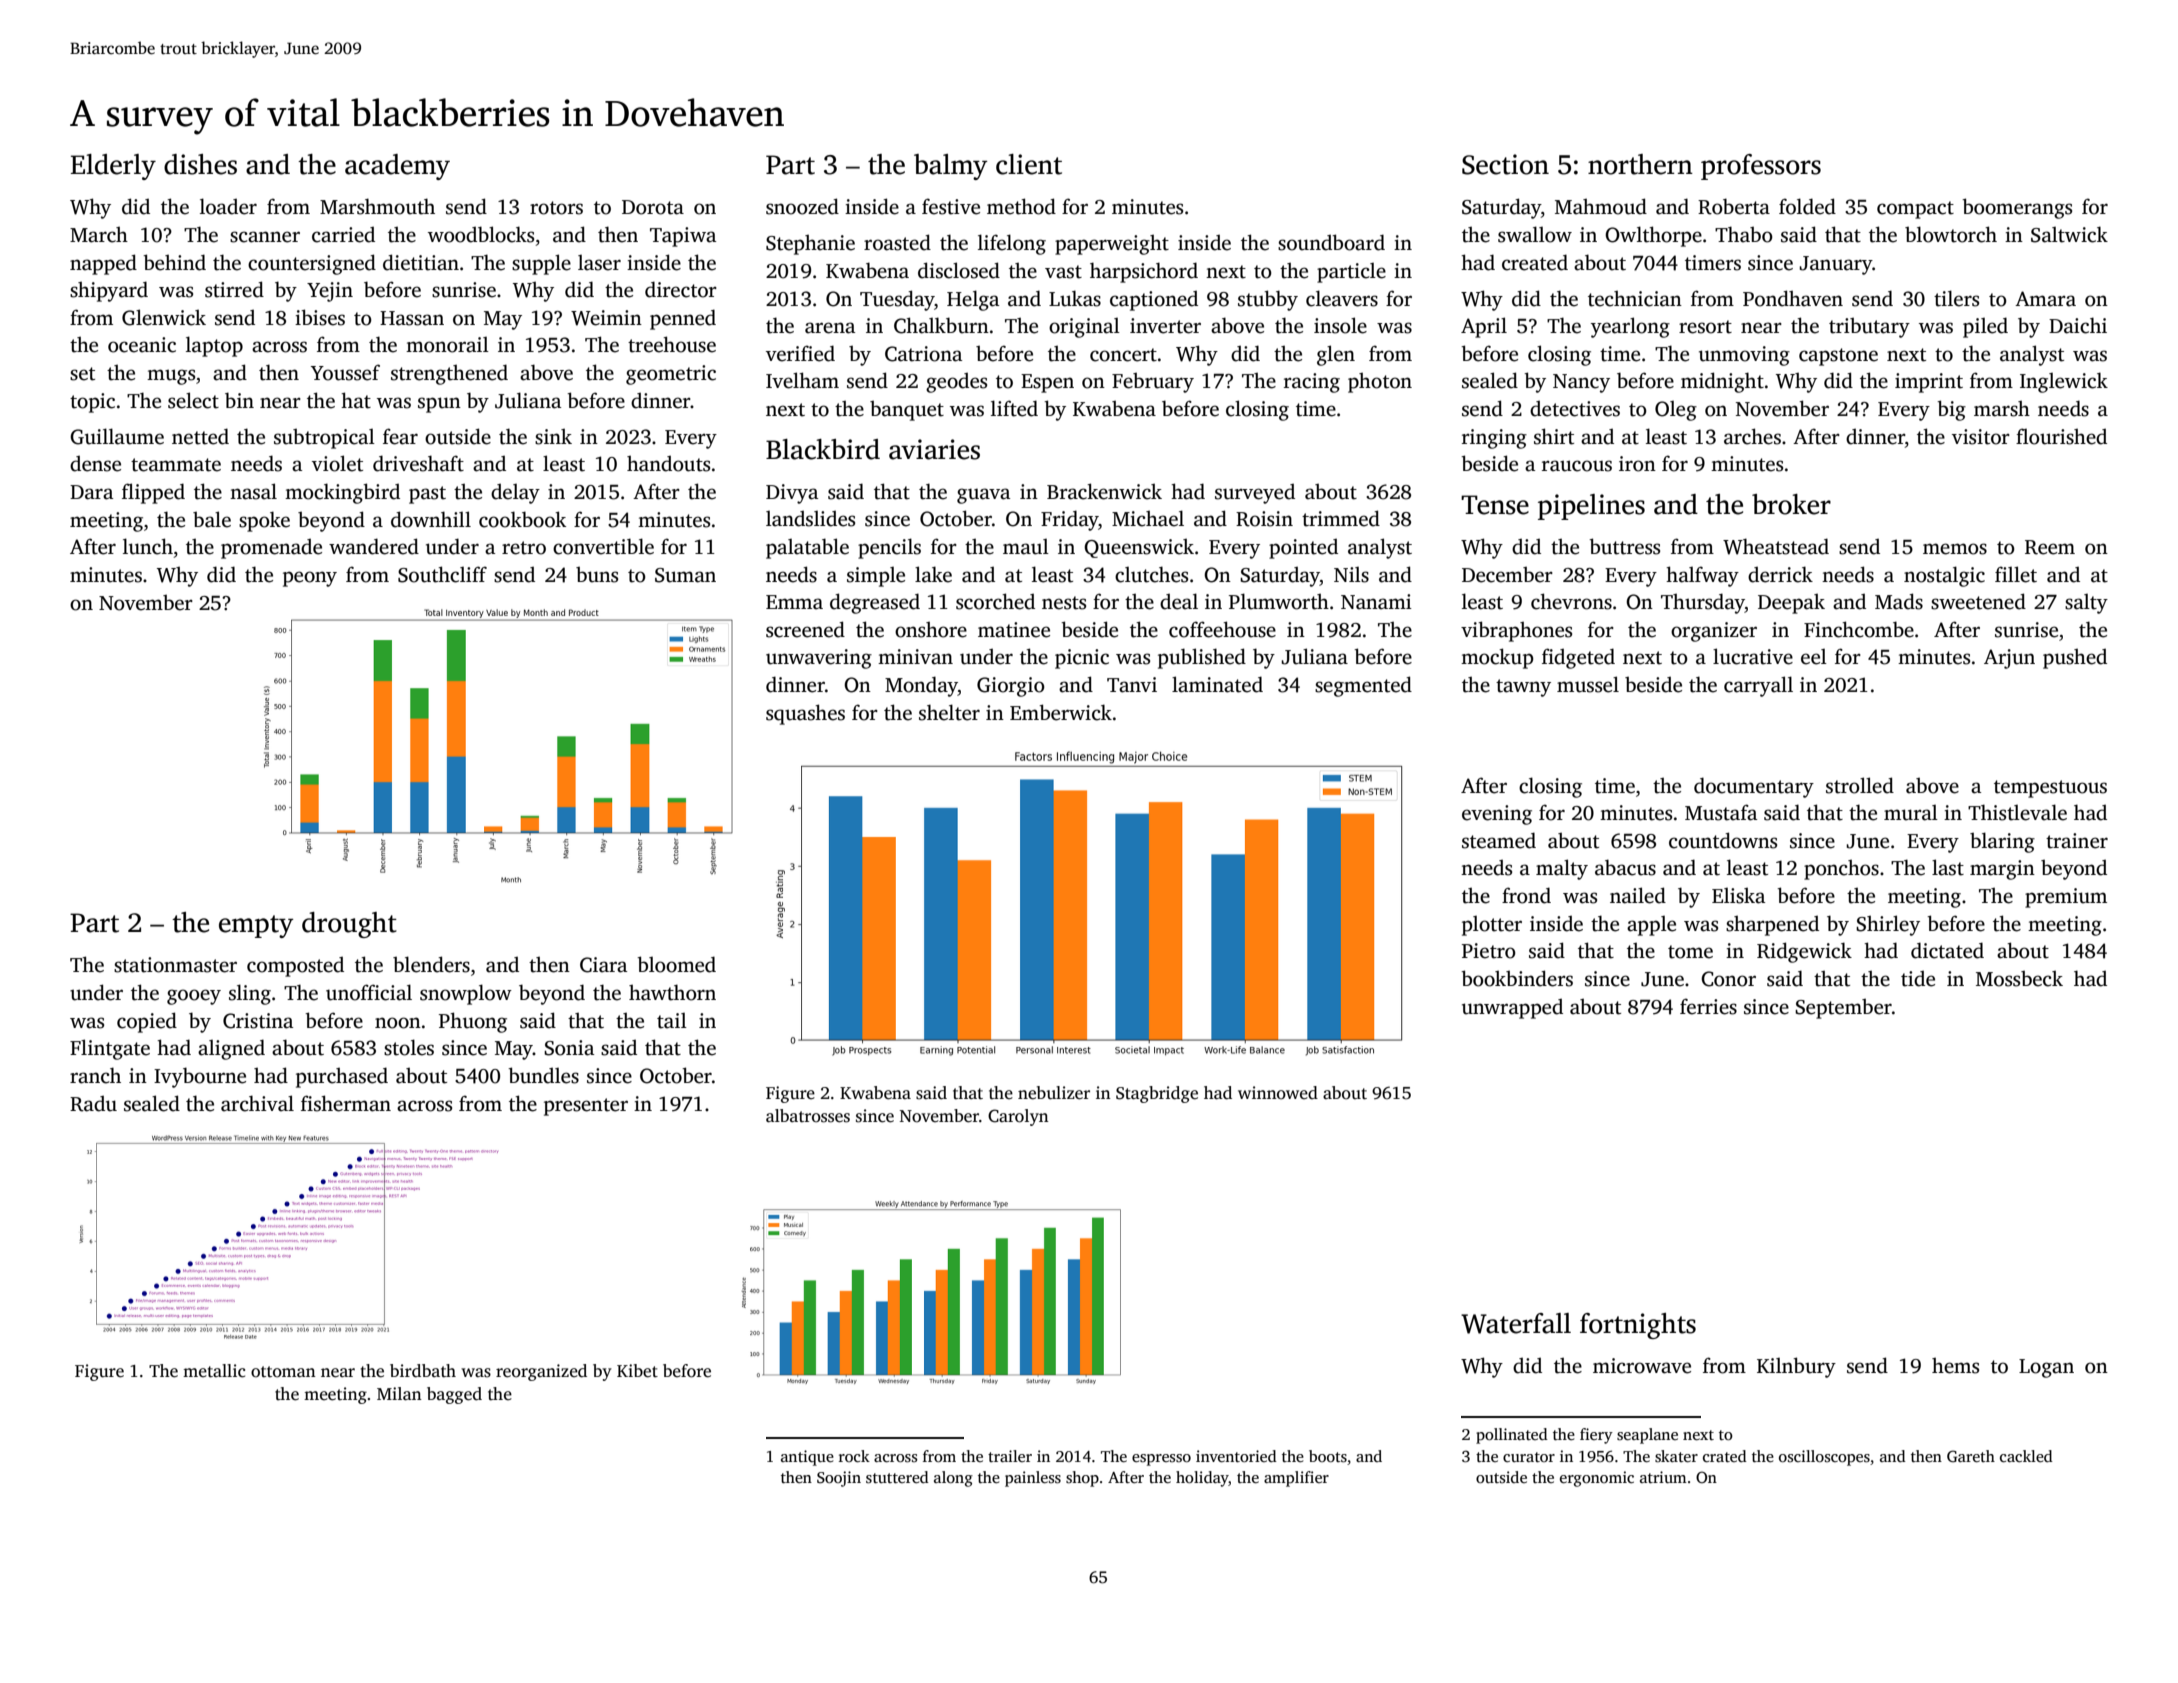 Image resolution: width=2178 pixels, height=1683 pixels. I want to click on winnowed, so click(1278, 1093).
